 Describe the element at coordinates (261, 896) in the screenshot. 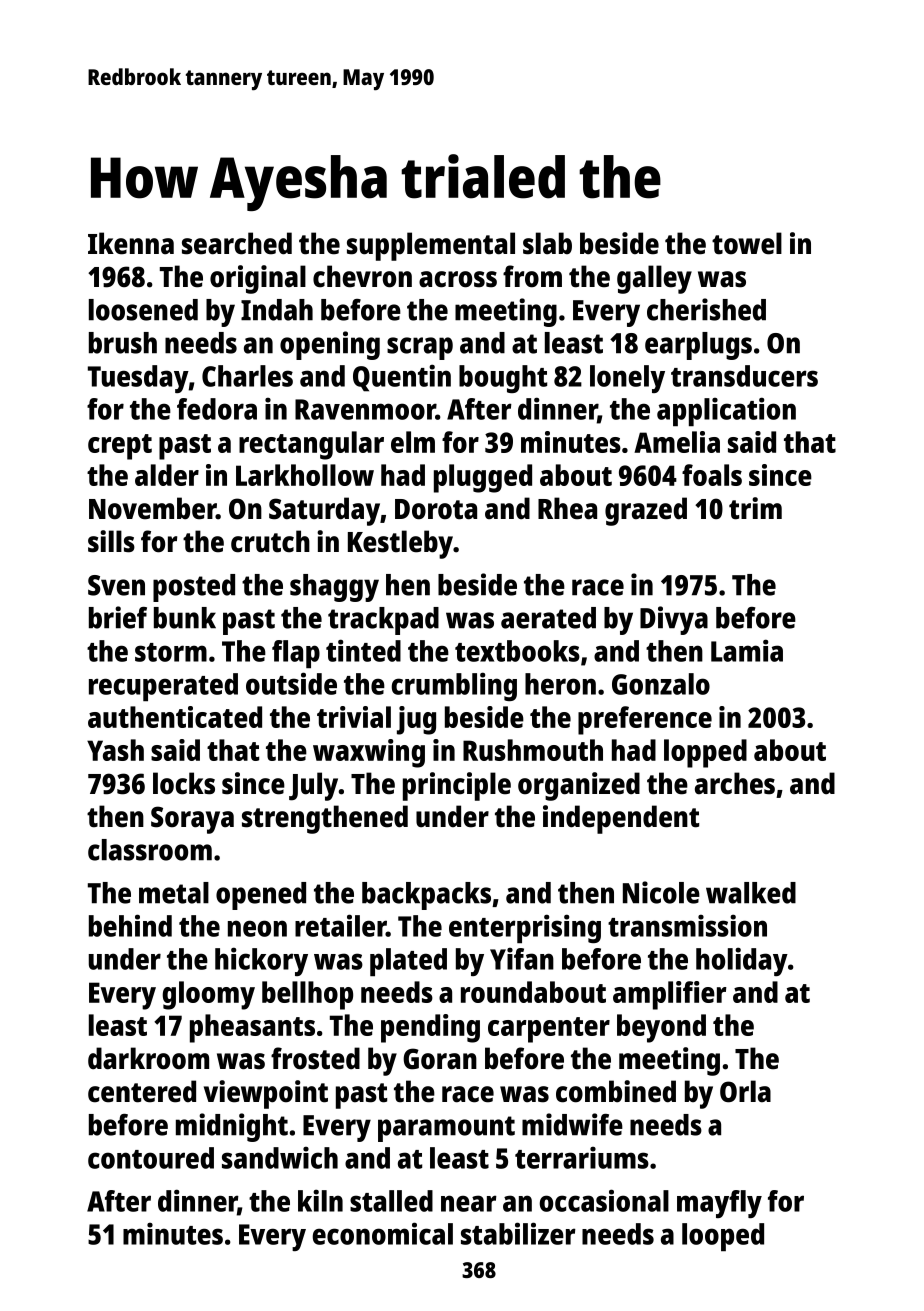

I see `opened` at that location.
